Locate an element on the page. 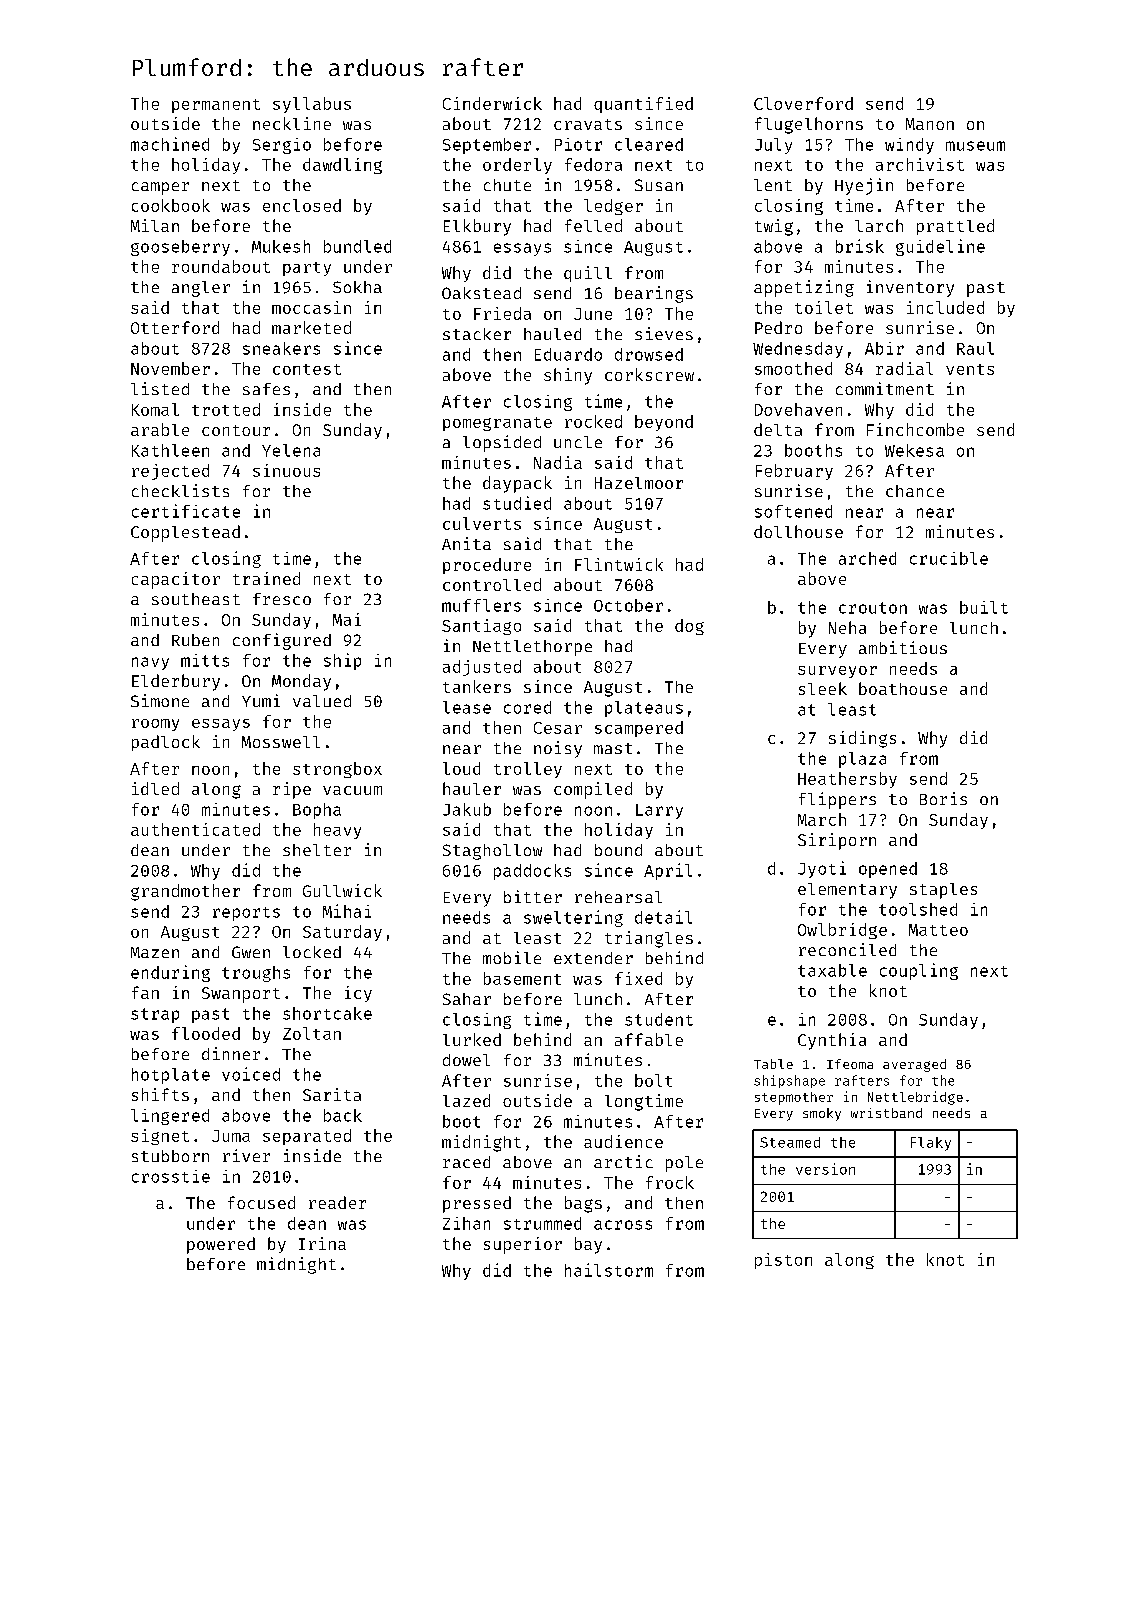 Image resolution: width=1147 pixels, height=1622 pixels. Sahar is located at coordinates (467, 999).
